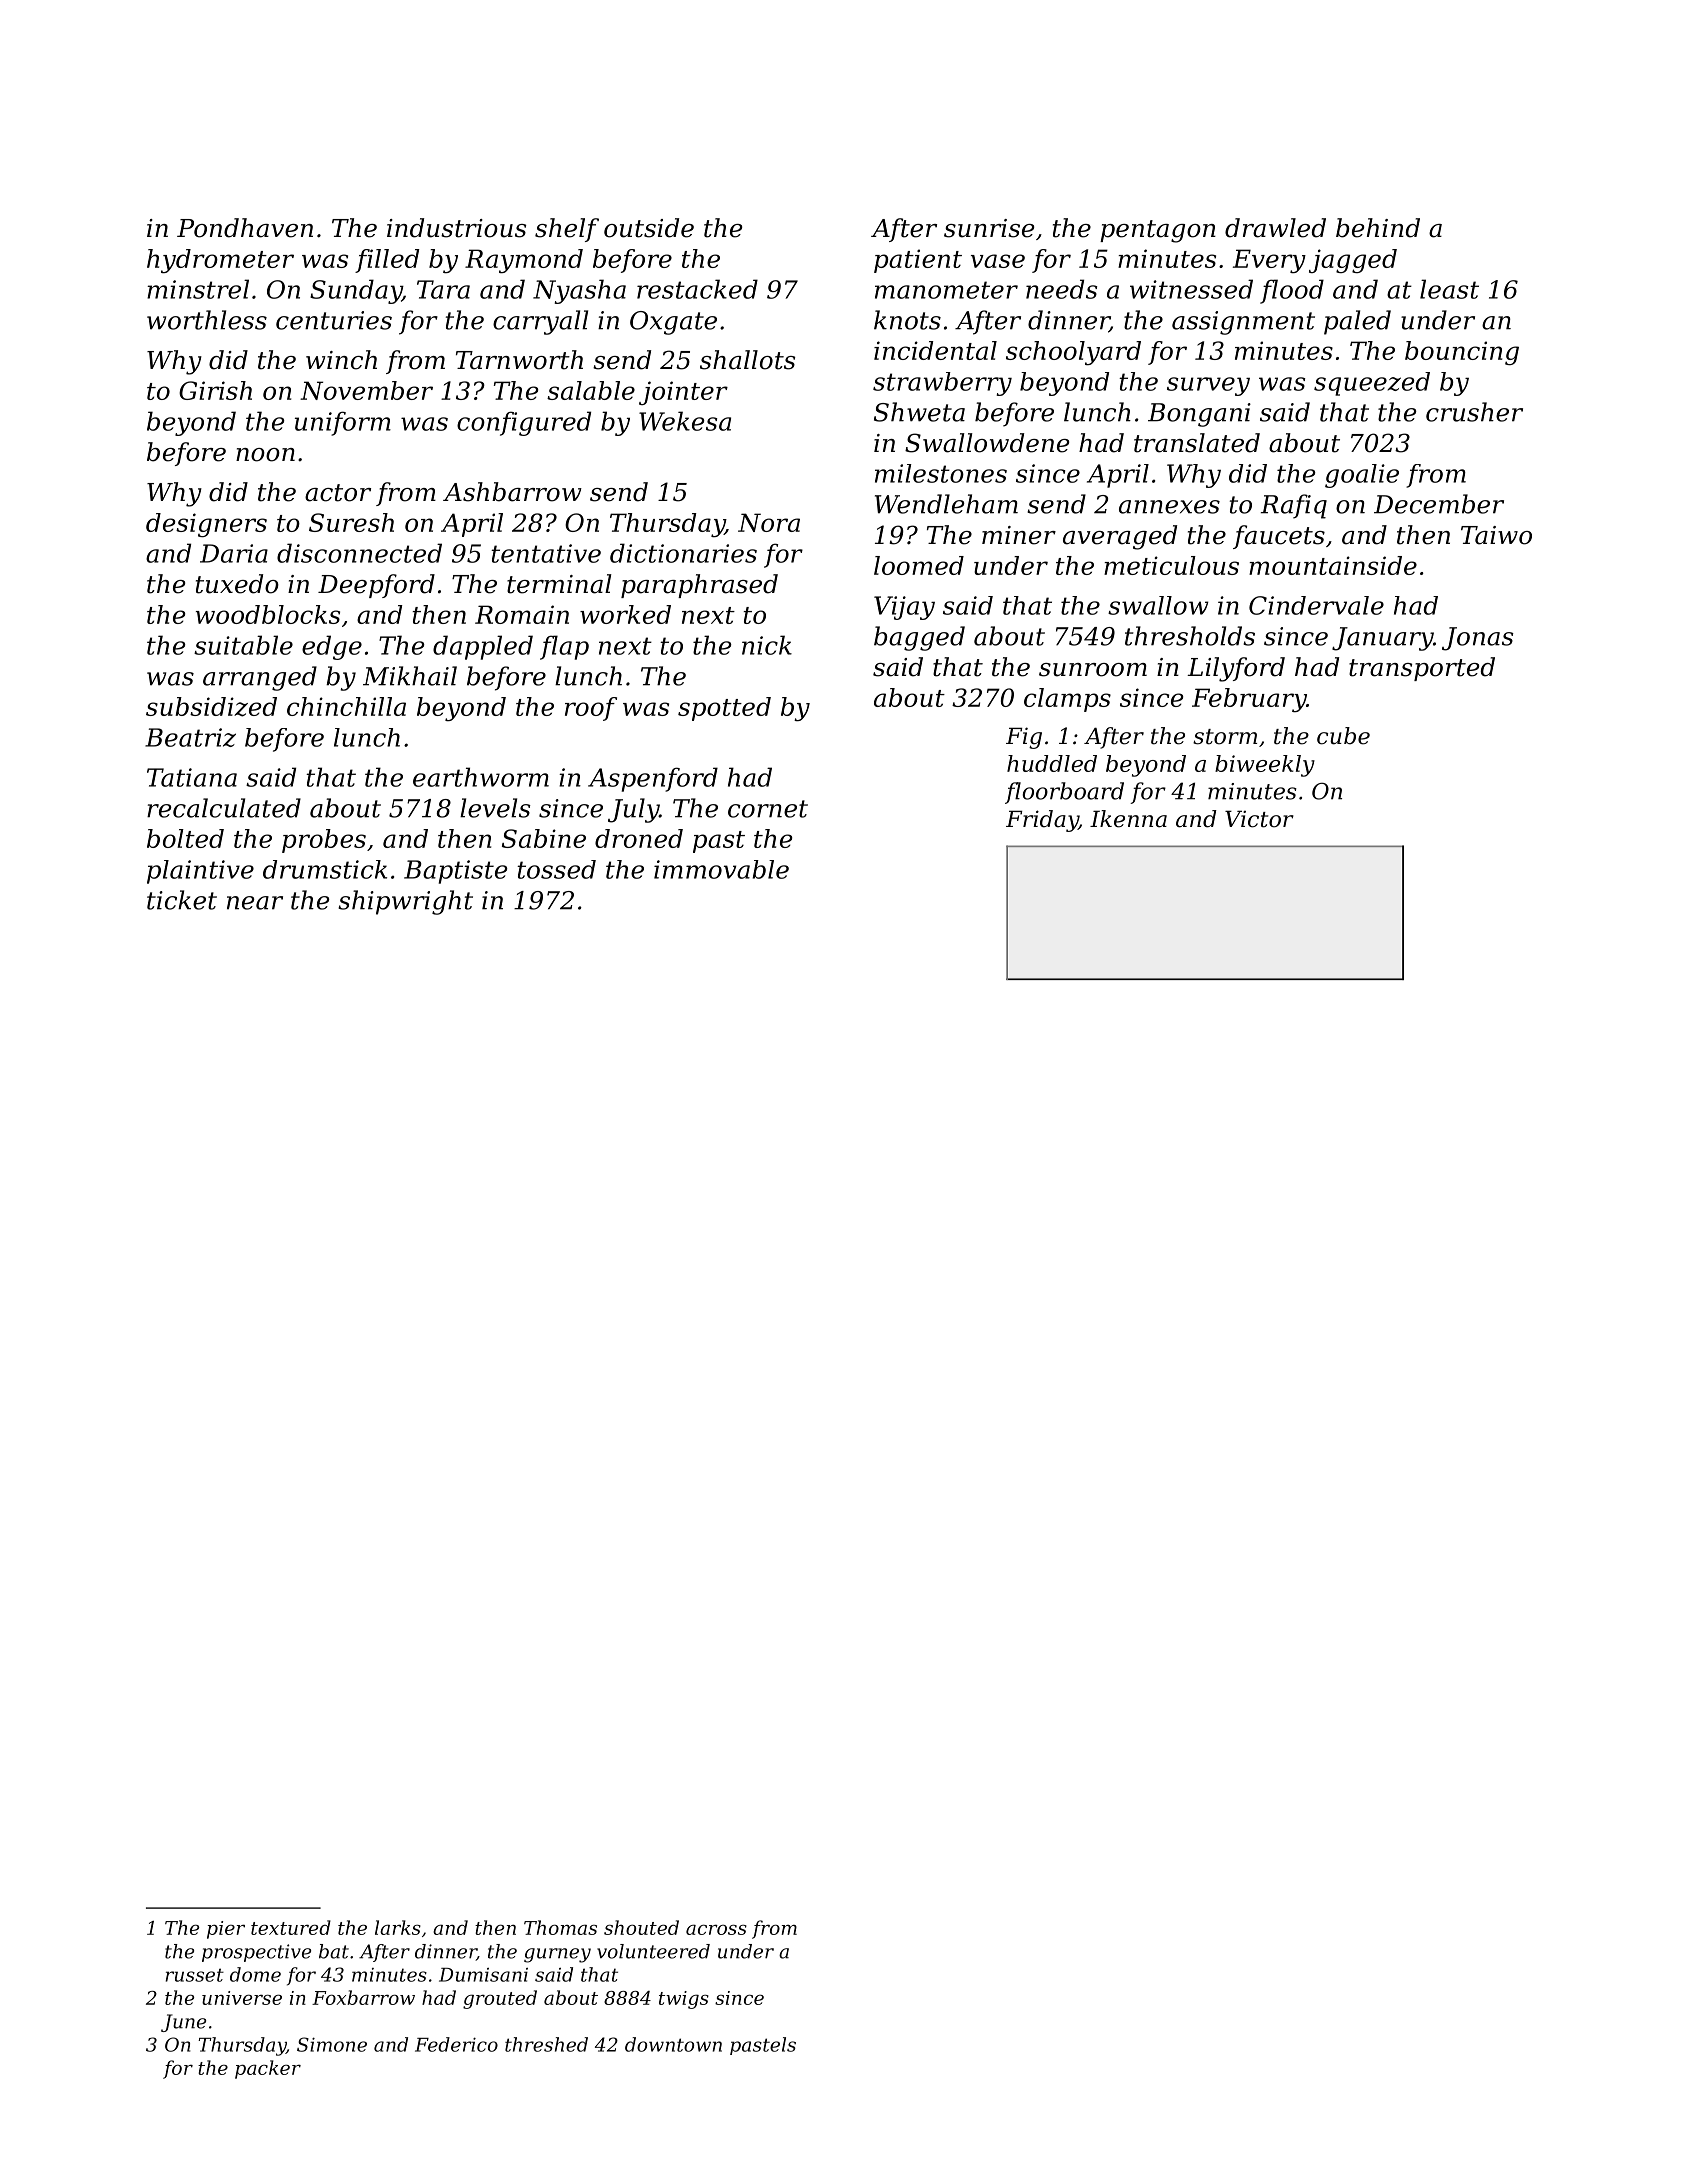  Describe the element at coordinates (716, 1929) in the screenshot. I see `across` at that location.
